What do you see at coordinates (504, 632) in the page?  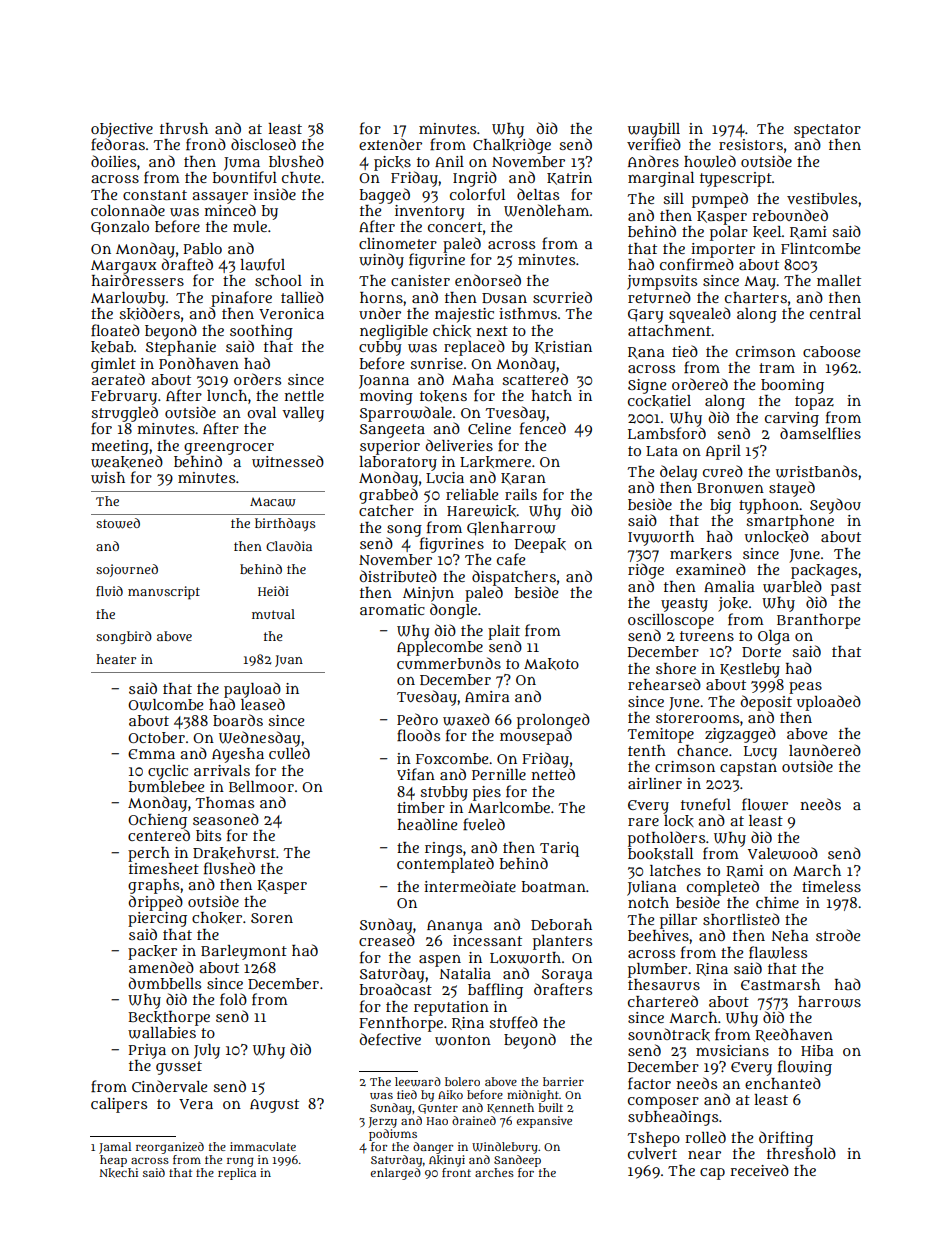 I see `plait` at bounding box center [504, 632].
